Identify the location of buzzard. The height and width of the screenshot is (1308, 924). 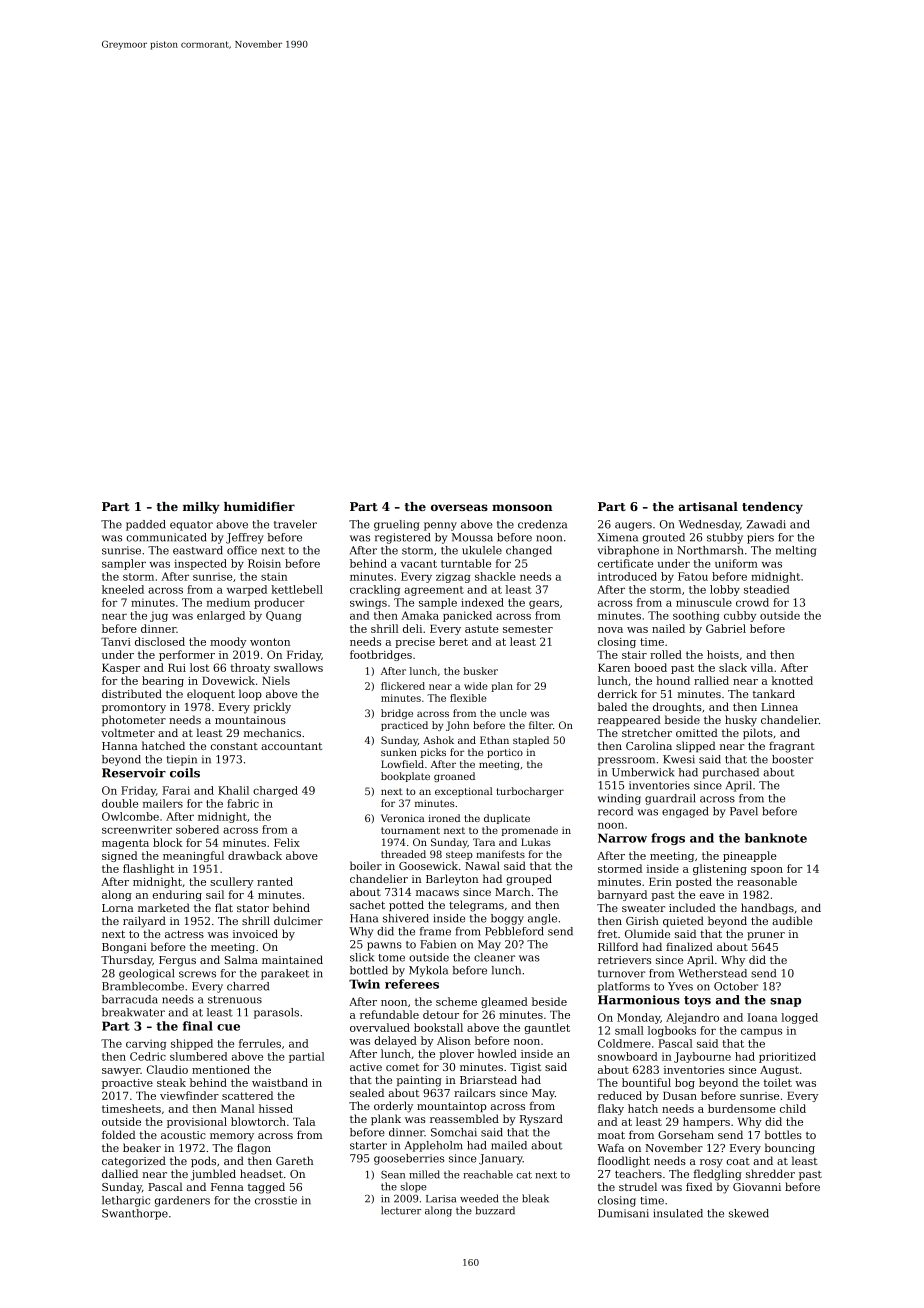
(495, 1210).
